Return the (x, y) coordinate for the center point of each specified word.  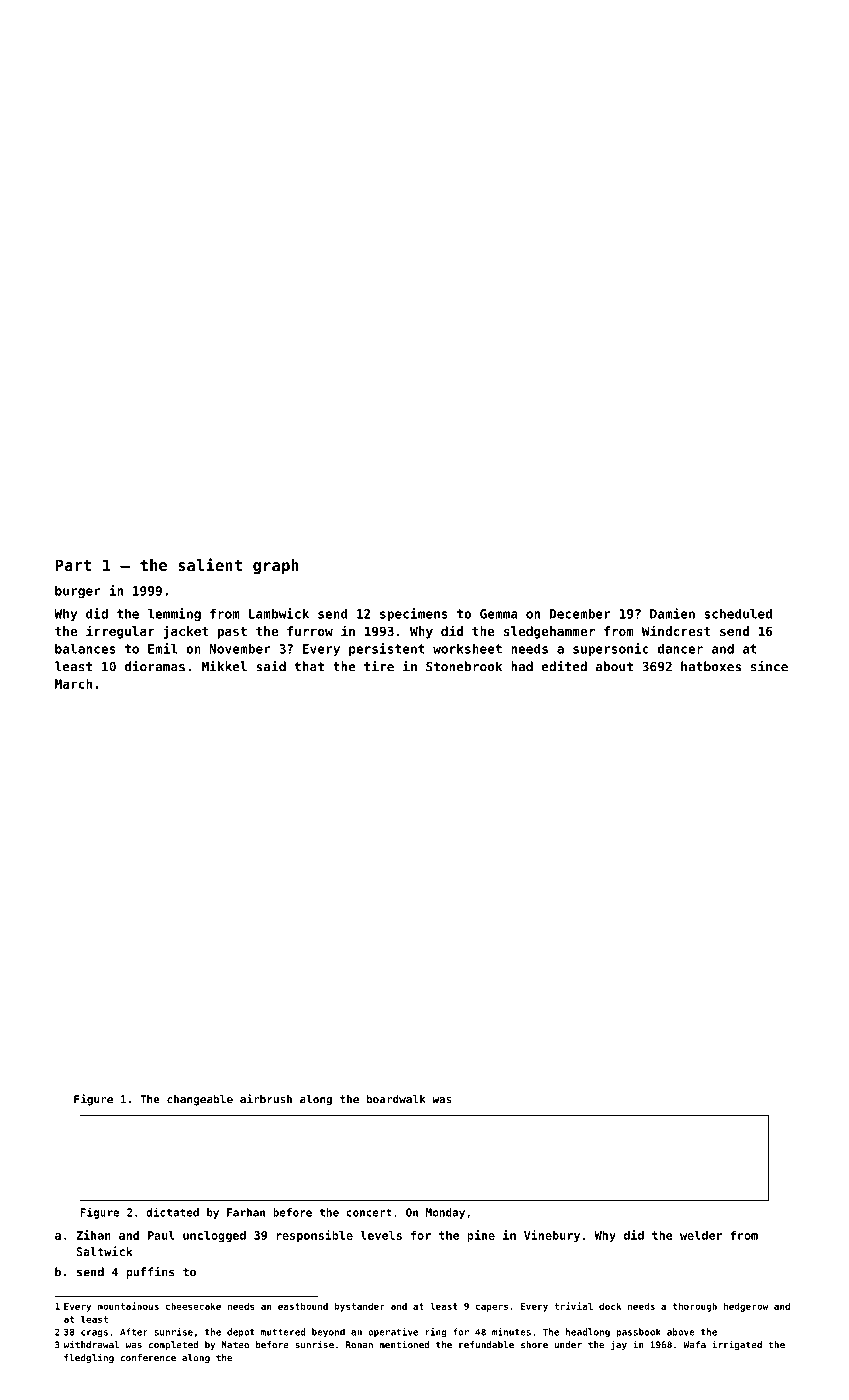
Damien (672, 613)
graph (276, 567)
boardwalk (396, 1099)
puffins (150, 1272)
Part (73, 565)
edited (564, 666)
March (73, 684)
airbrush (266, 1099)
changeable (200, 1100)
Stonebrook (464, 666)
